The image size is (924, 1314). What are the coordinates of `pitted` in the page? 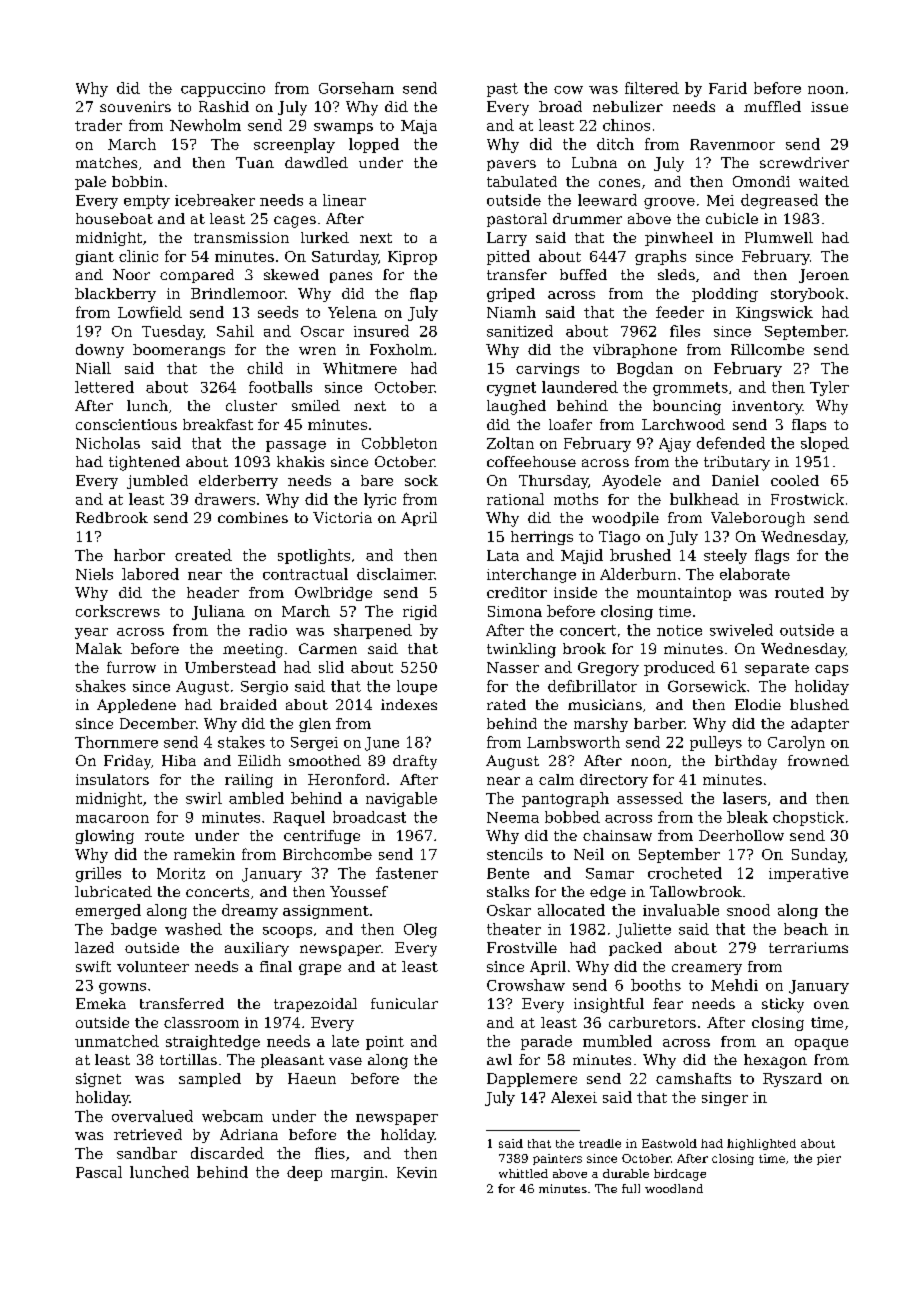 It's located at (508, 257).
